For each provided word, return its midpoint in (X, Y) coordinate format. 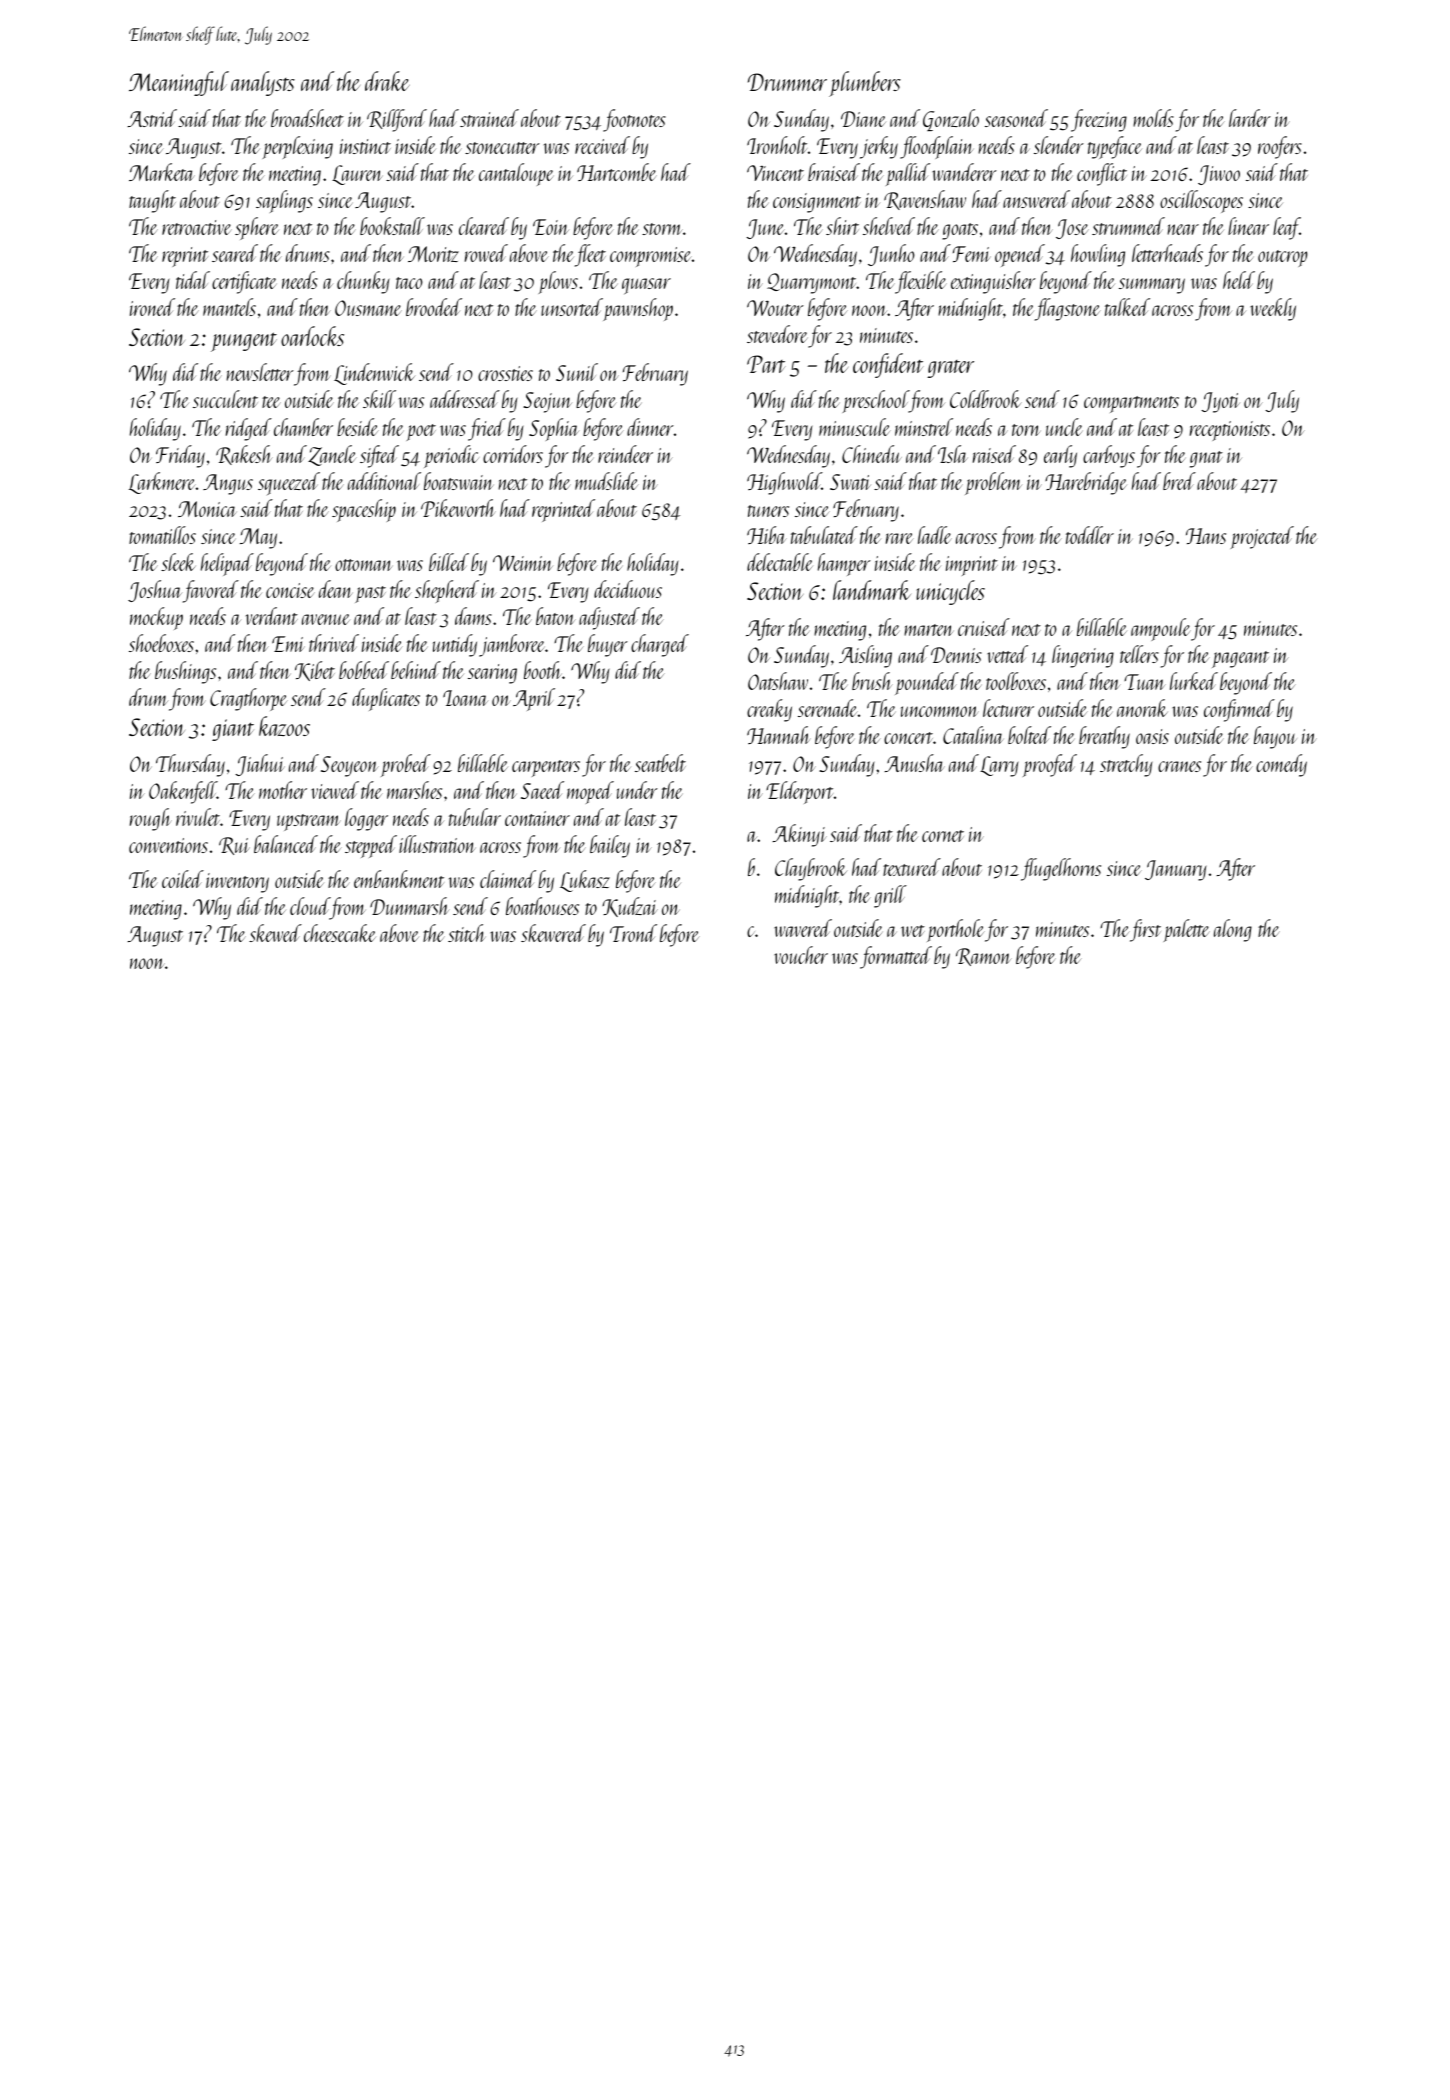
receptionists (1230, 431)
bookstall (392, 226)
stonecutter (502, 148)
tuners (768, 511)
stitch (466, 933)
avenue (326, 619)
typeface (1115, 147)
